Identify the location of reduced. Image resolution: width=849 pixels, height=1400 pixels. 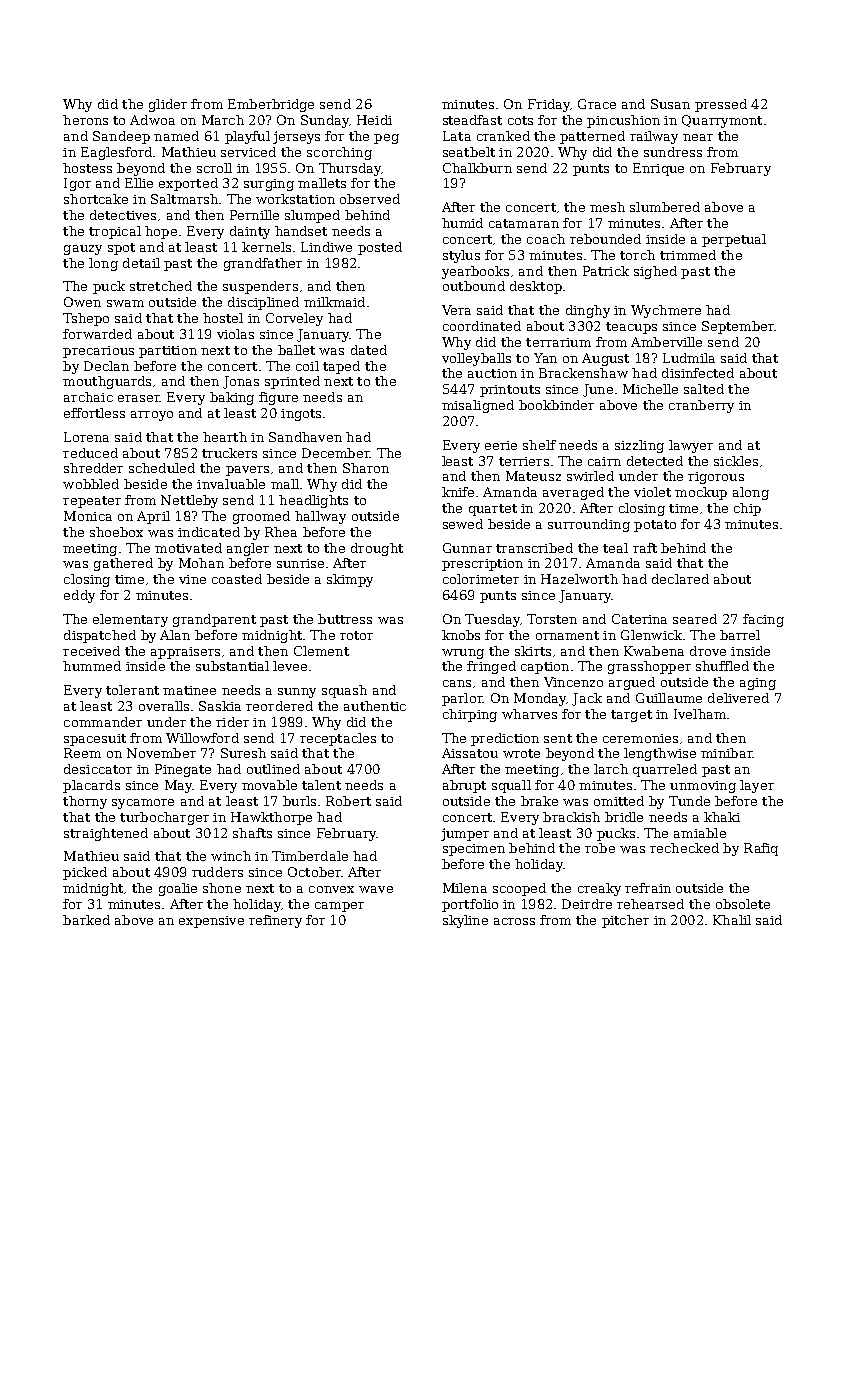
(90, 453).
